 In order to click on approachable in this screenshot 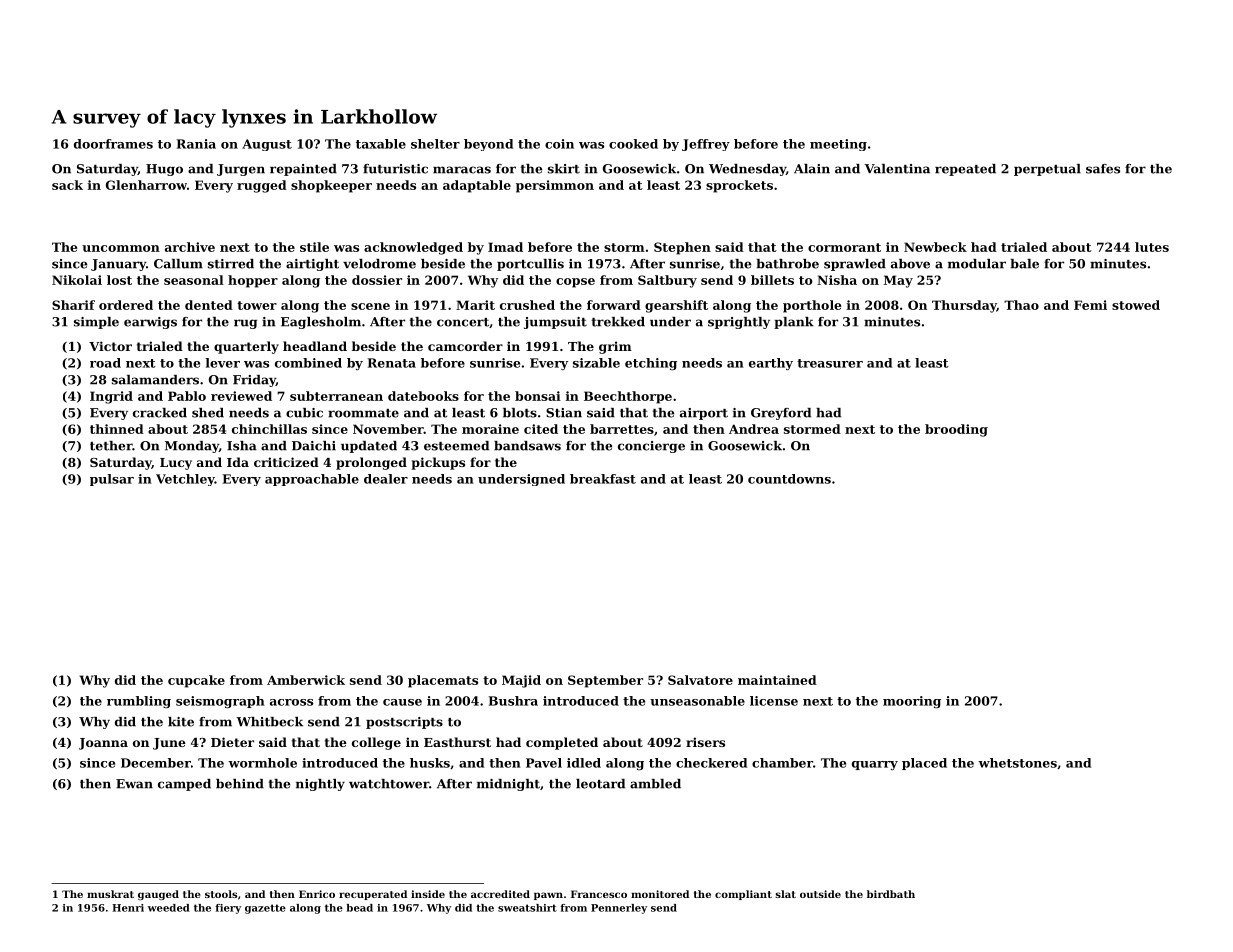, I will do `click(312, 480)`.
